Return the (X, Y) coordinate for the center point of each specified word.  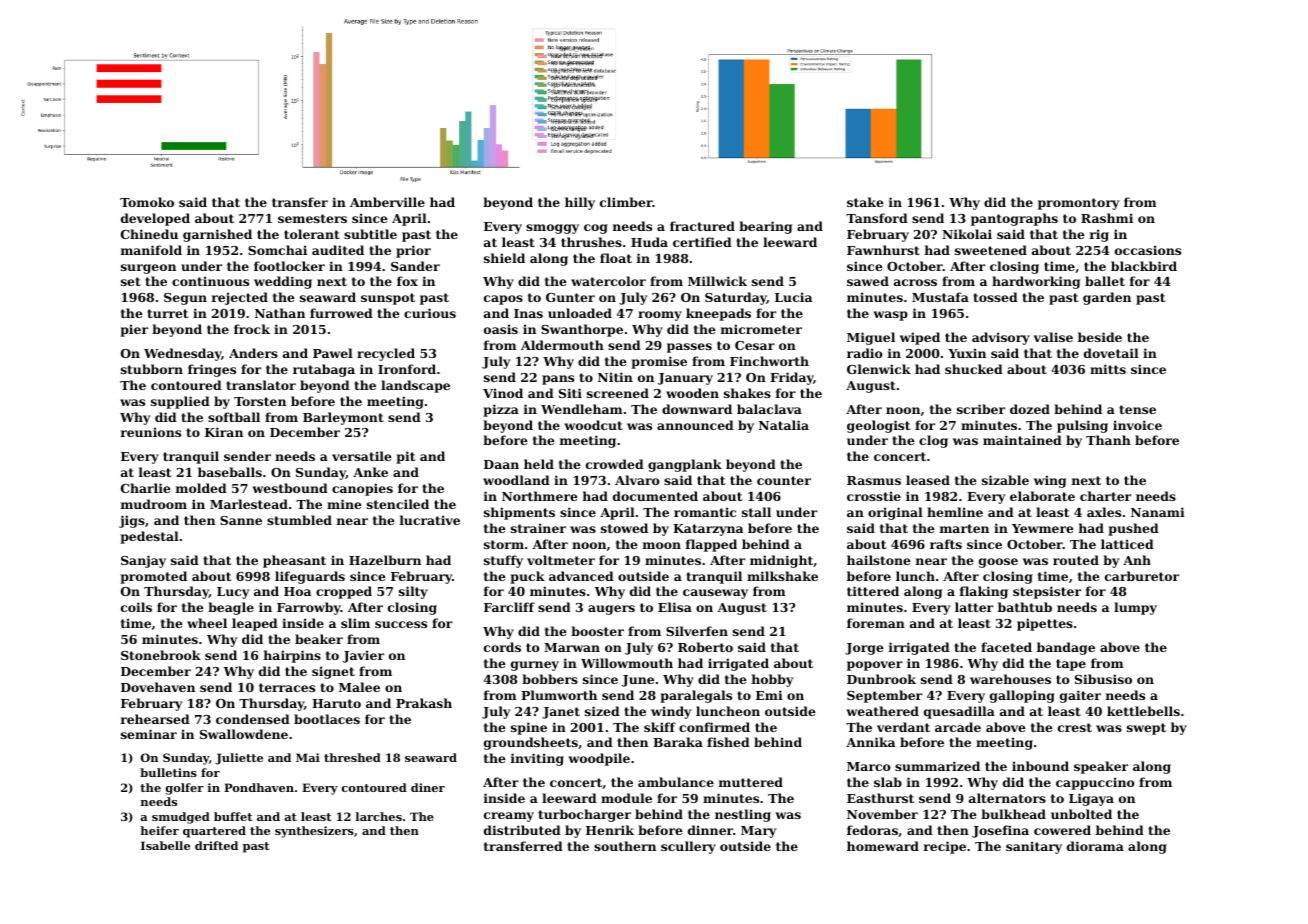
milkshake (782, 576)
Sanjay (143, 561)
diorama (1095, 846)
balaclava (769, 409)
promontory (1078, 204)
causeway (715, 594)
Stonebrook (161, 655)
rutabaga (324, 370)
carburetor (1142, 576)
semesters (312, 218)
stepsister (1047, 592)
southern (625, 846)
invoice (1137, 425)
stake (865, 202)
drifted (216, 845)
